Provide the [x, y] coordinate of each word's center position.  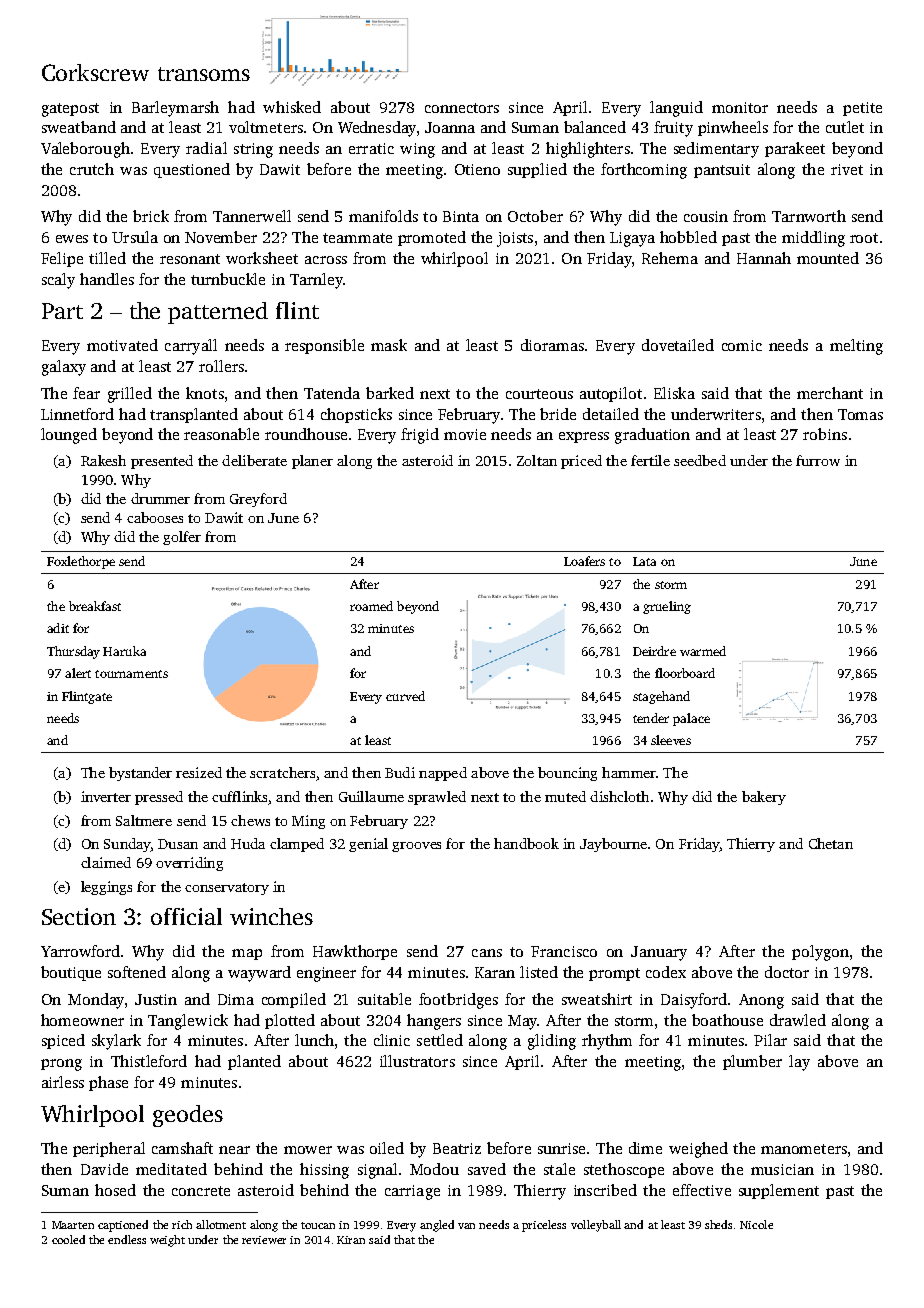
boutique [71, 973]
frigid [420, 436]
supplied [537, 170]
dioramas [552, 345]
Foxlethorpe [81, 562]
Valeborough [85, 150]
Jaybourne [613, 845]
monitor [740, 107]
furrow [818, 460]
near [234, 1150]
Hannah [764, 258]
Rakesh [103, 460]
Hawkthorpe [355, 952]
